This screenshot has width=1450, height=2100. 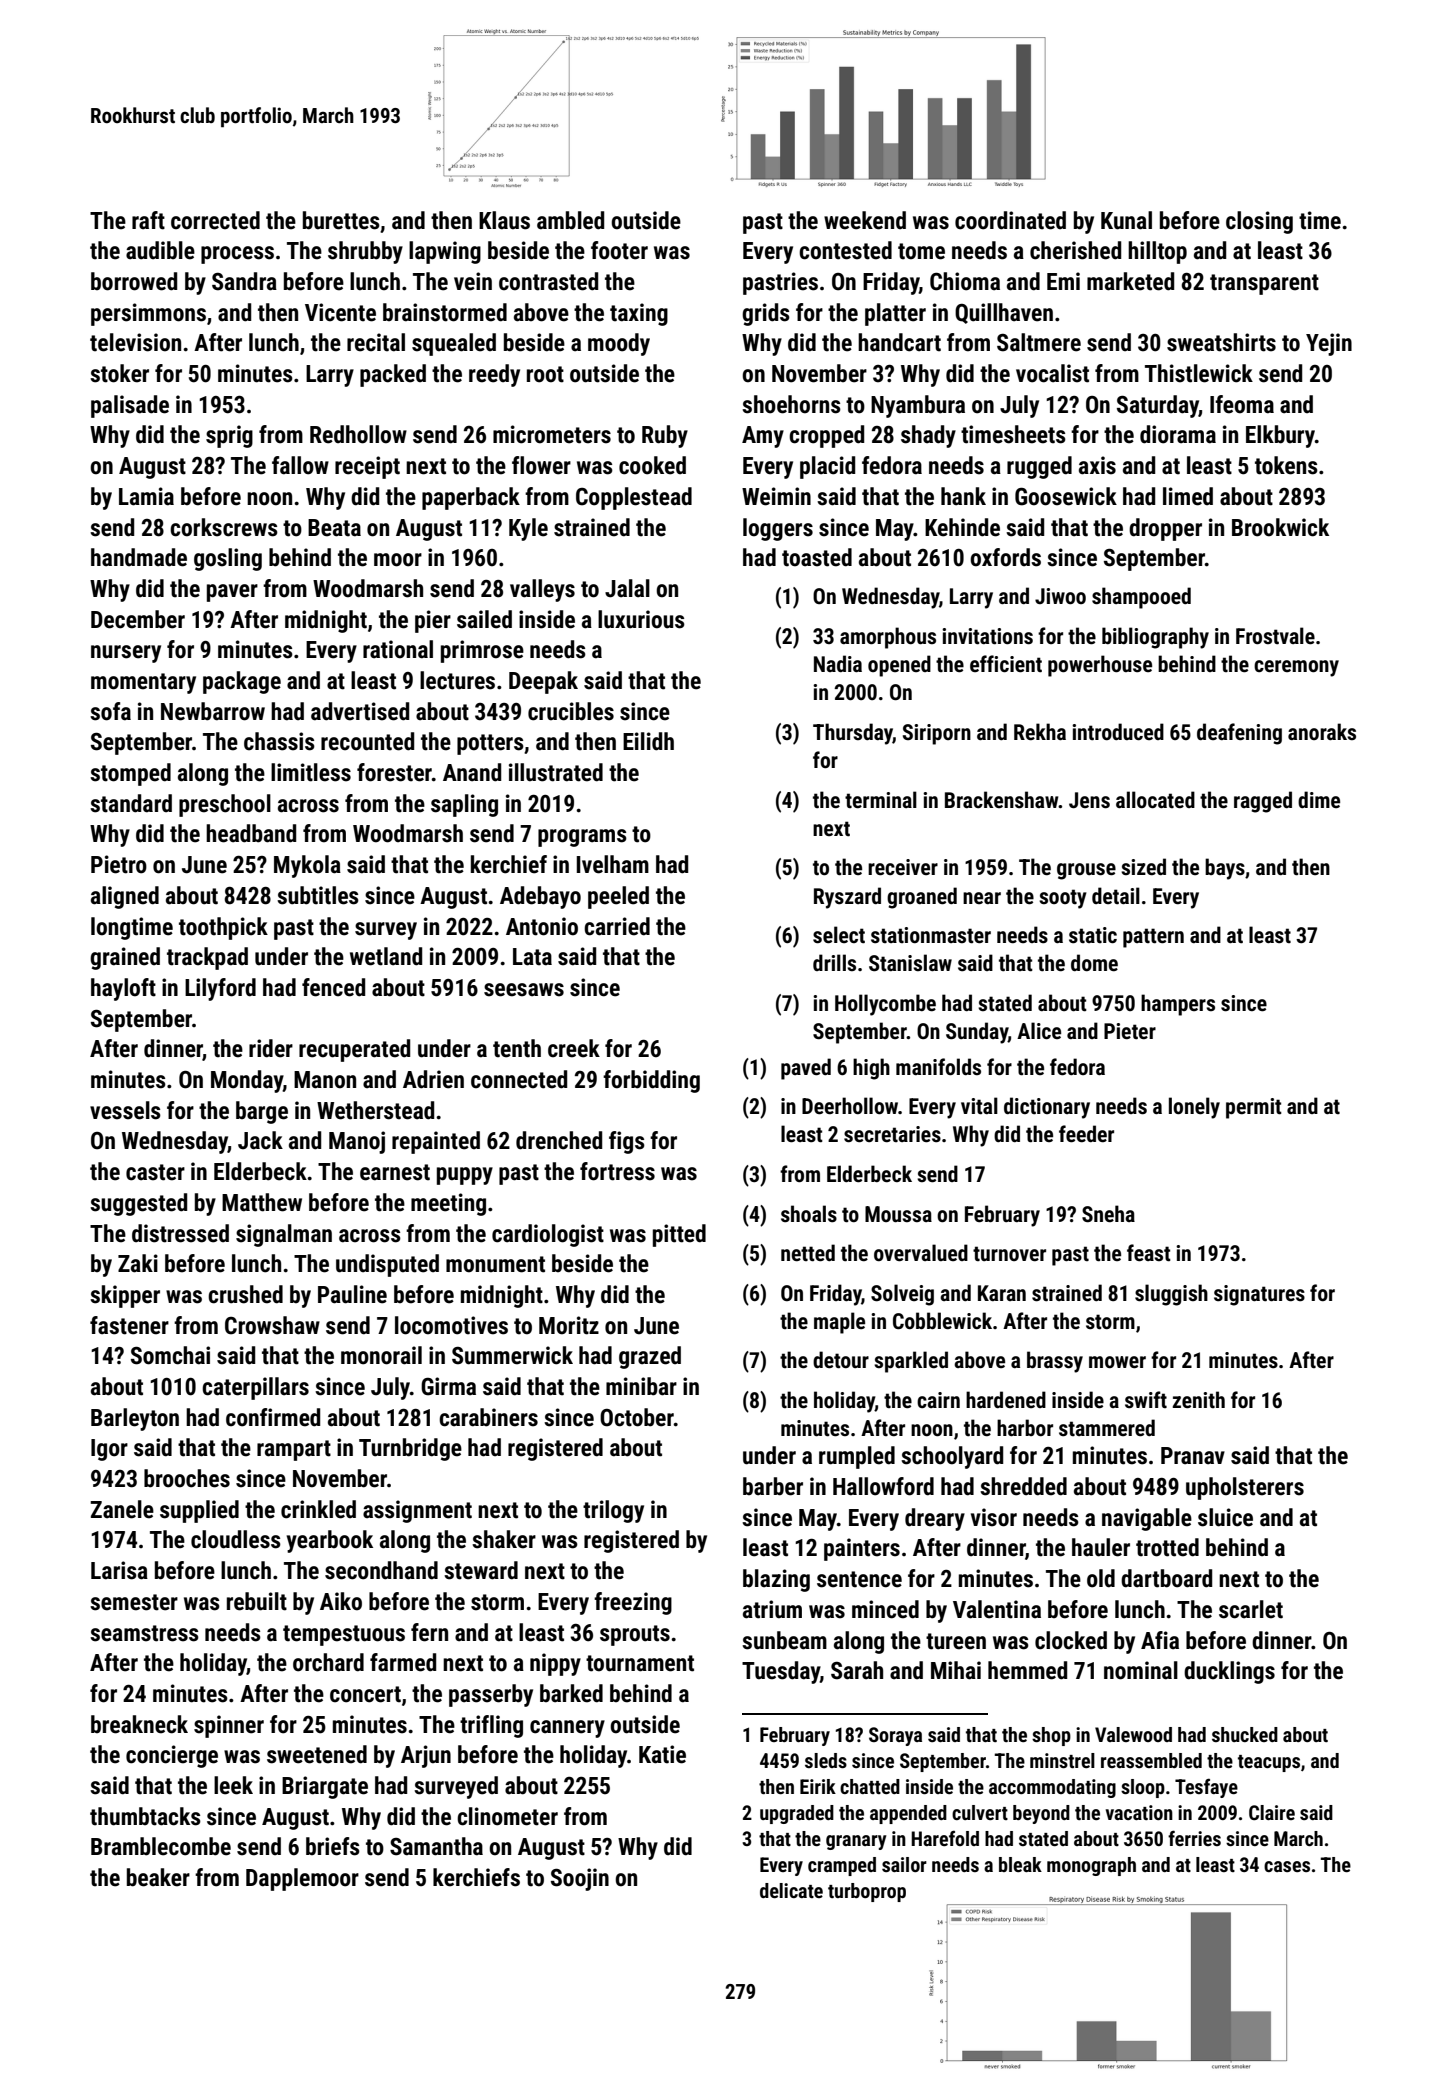 I want to click on leek, so click(x=233, y=1785).
